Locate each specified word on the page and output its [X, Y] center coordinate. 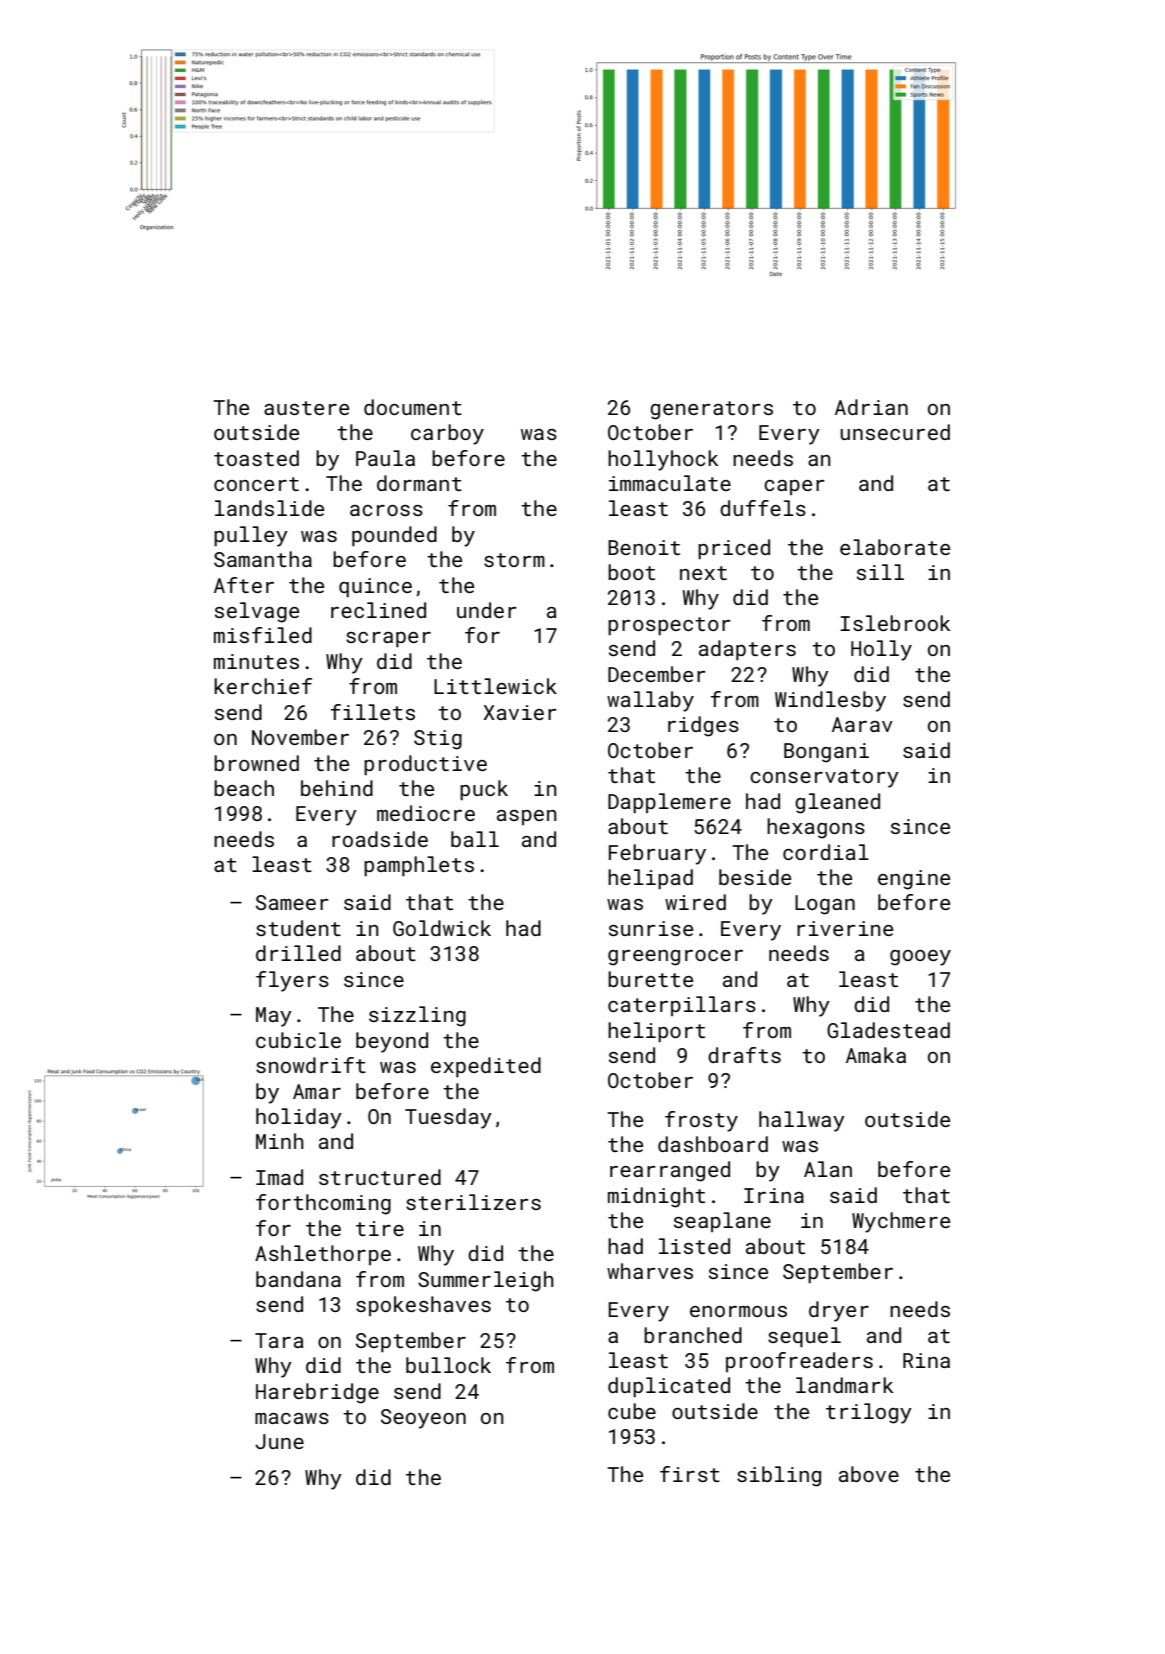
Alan [828, 1169]
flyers [292, 981]
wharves [650, 1271]
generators [711, 410]
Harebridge [317, 1393]
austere [306, 408]
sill [880, 572]
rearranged [670, 1171]
